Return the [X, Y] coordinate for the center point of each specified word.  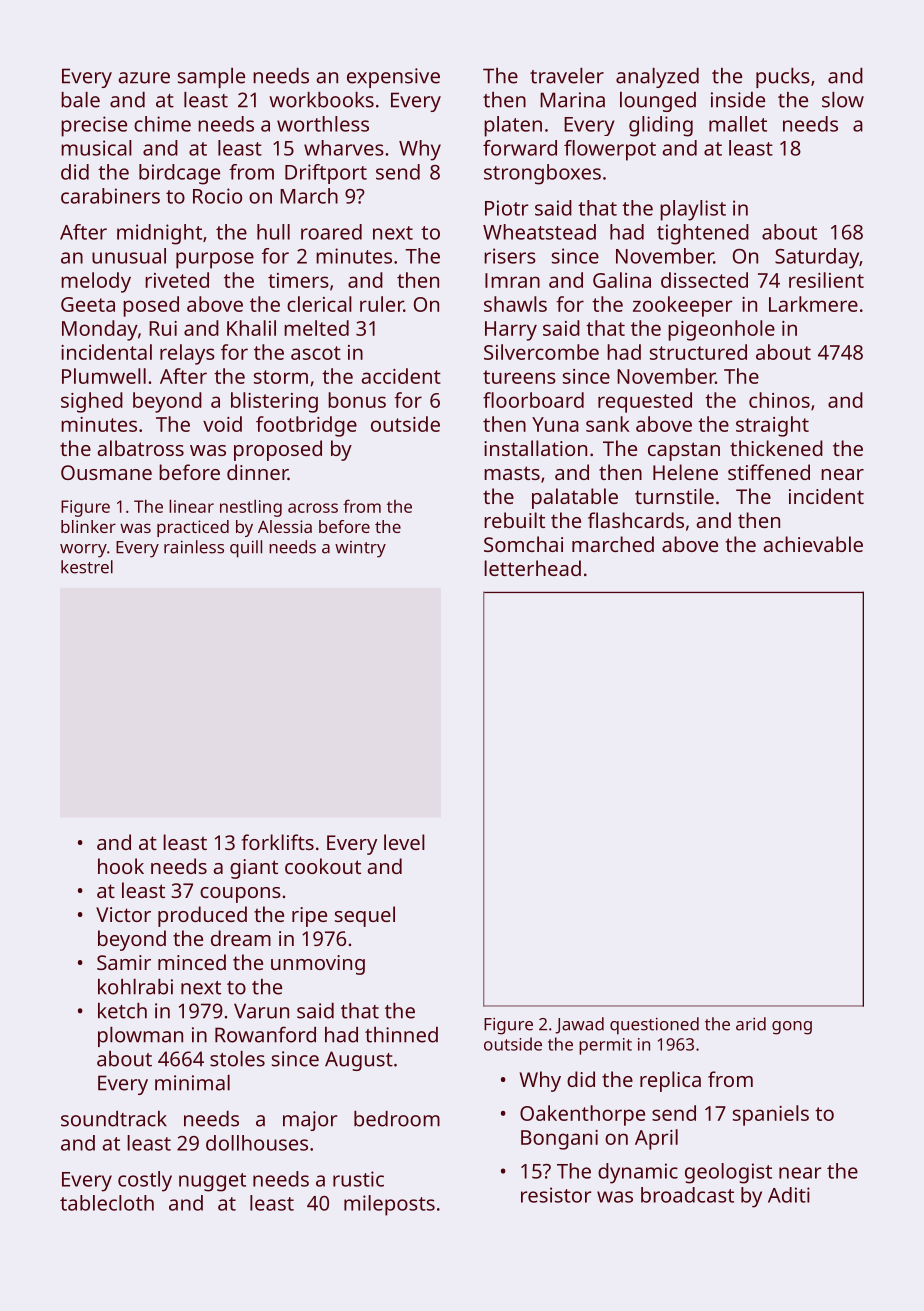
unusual [129, 256]
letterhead [532, 568]
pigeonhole [721, 330]
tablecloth [107, 1203]
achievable [813, 544]
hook [121, 866]
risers [510, 256]
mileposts [389, 1205]
